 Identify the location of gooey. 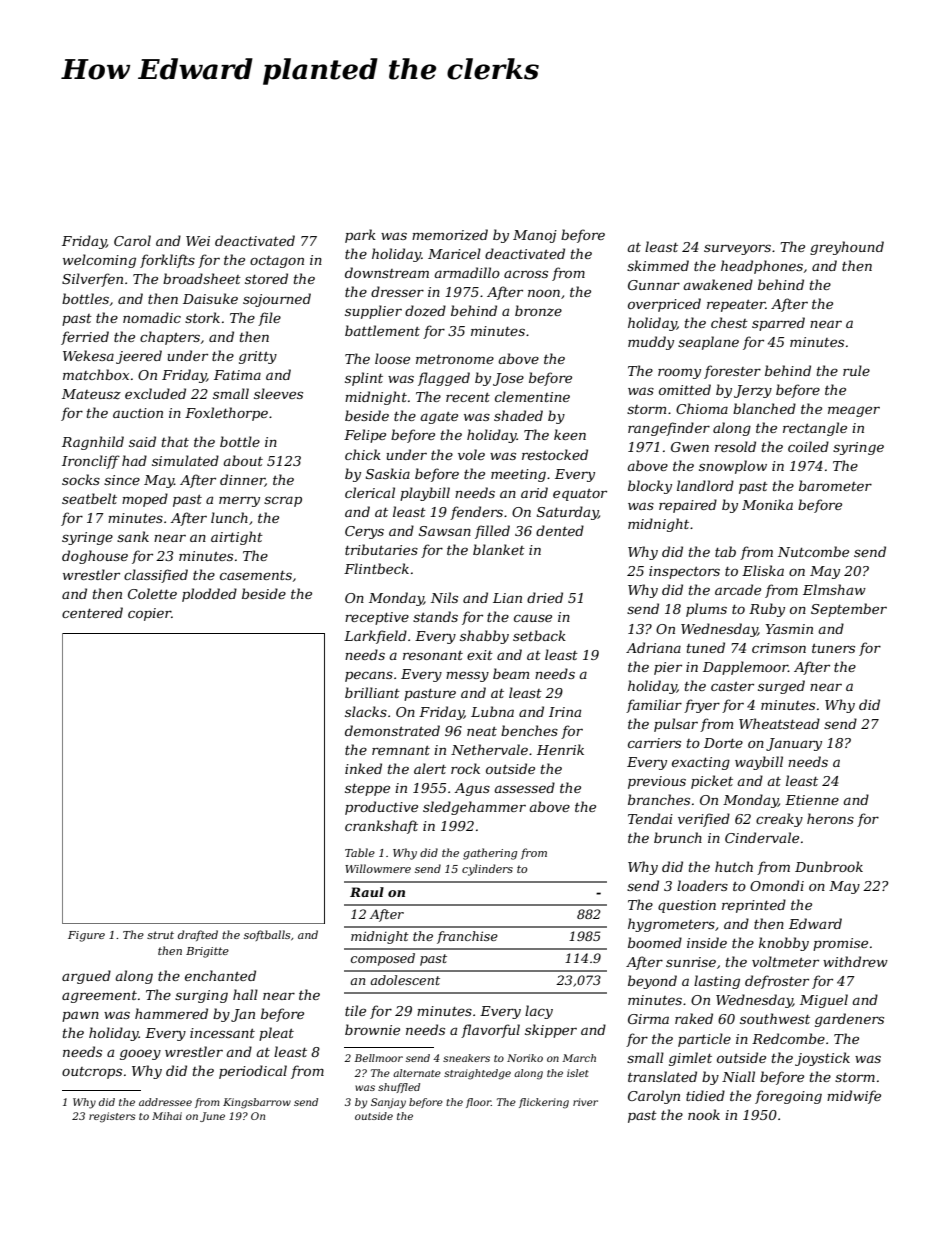
(140, 1054).
